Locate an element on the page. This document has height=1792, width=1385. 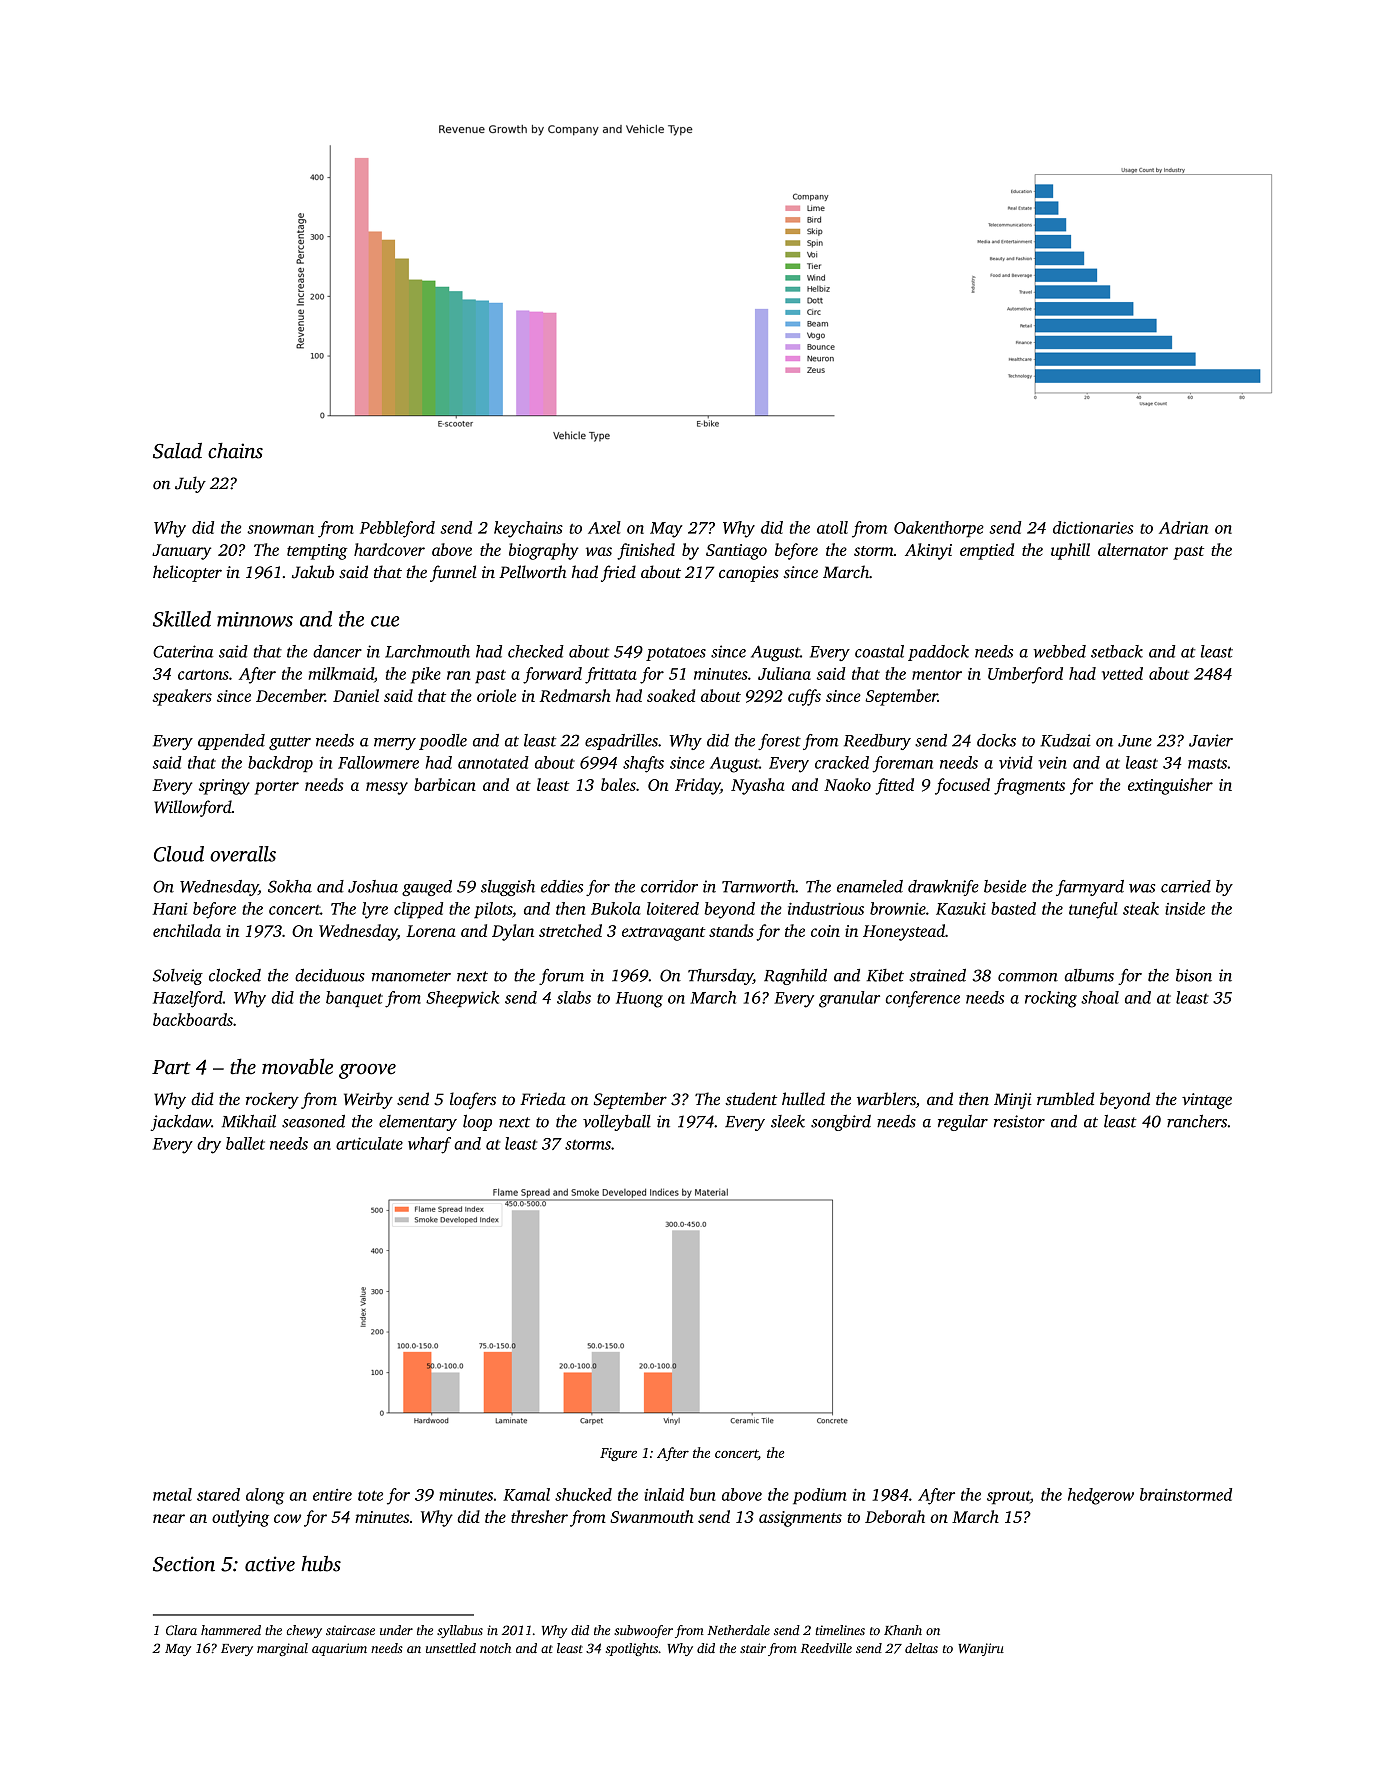
Larchmouth is located at coordinates (427, 651).
